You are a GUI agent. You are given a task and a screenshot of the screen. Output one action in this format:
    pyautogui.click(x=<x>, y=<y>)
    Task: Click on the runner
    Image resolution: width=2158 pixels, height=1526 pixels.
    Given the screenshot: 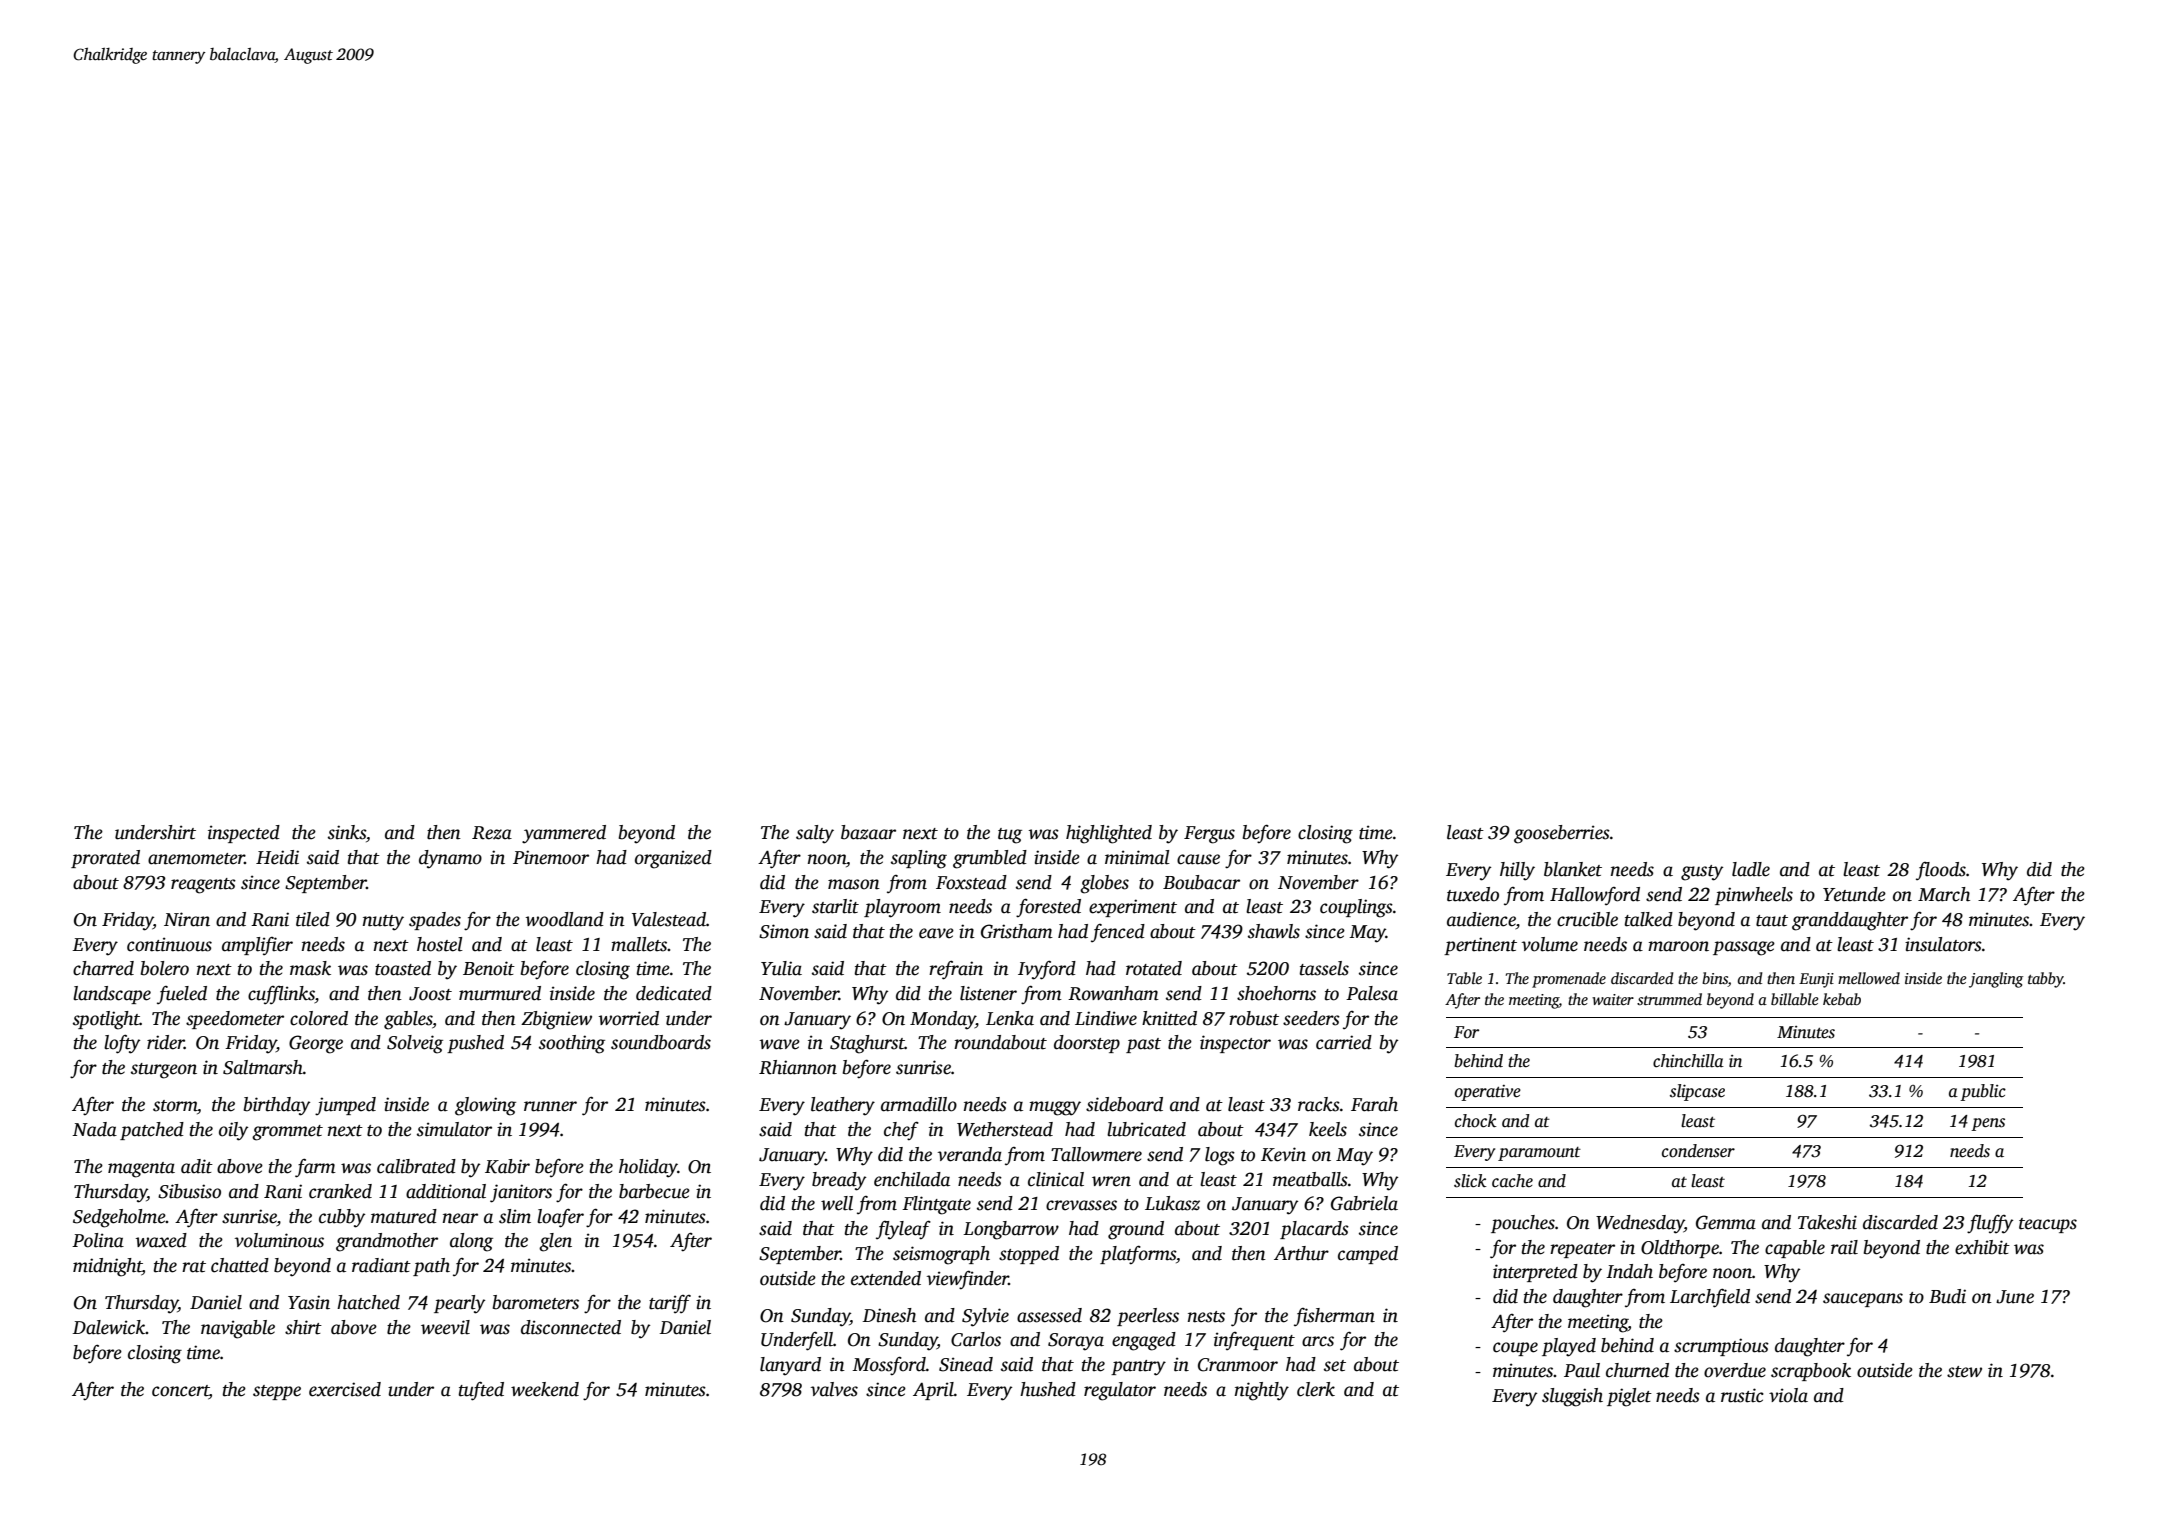 What is the action you would take?
    pyautogui.click(x=550, y=1106)
